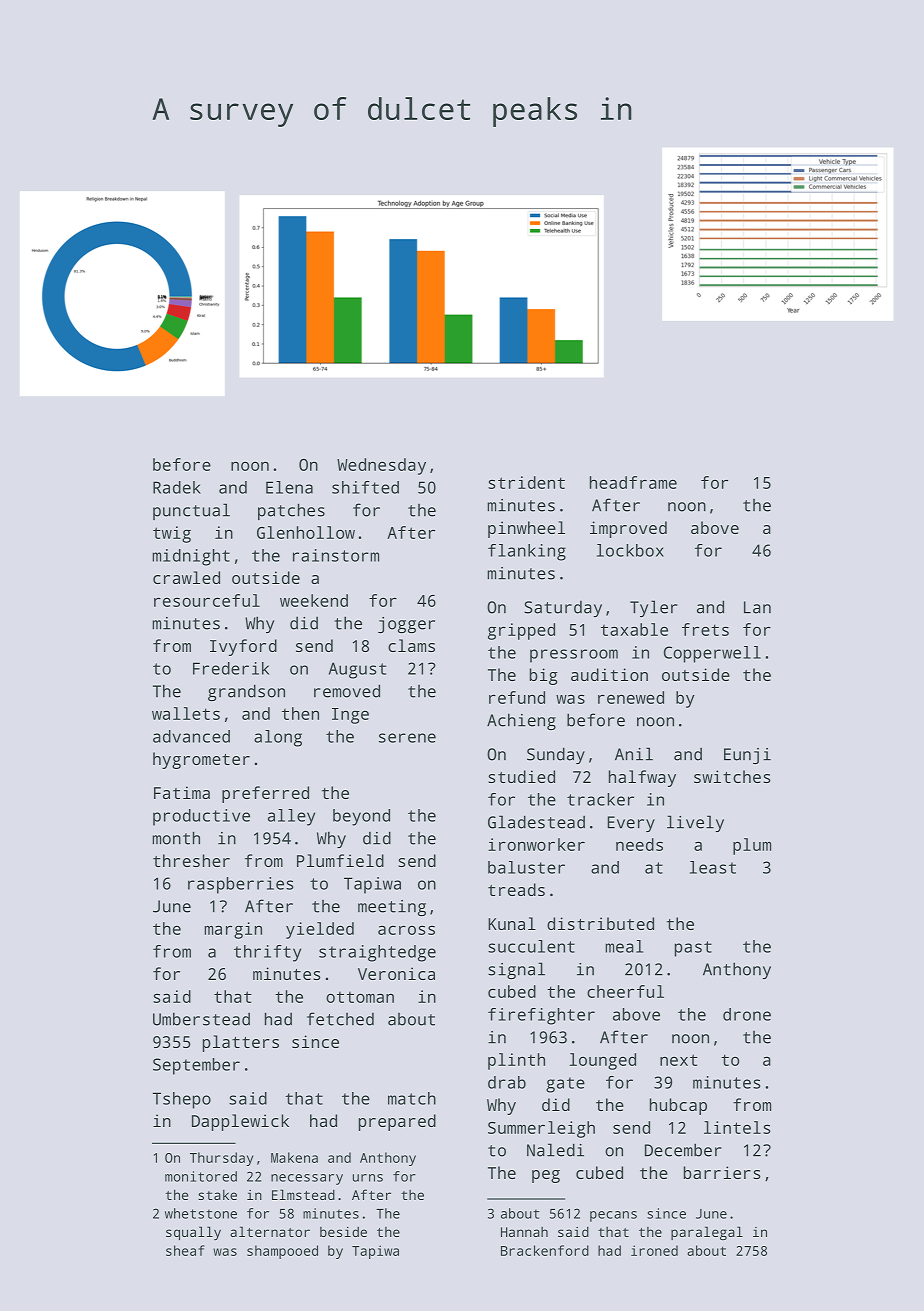  Describe the element at coordinates (233, 930) in the document. I see `margin` at that location.
